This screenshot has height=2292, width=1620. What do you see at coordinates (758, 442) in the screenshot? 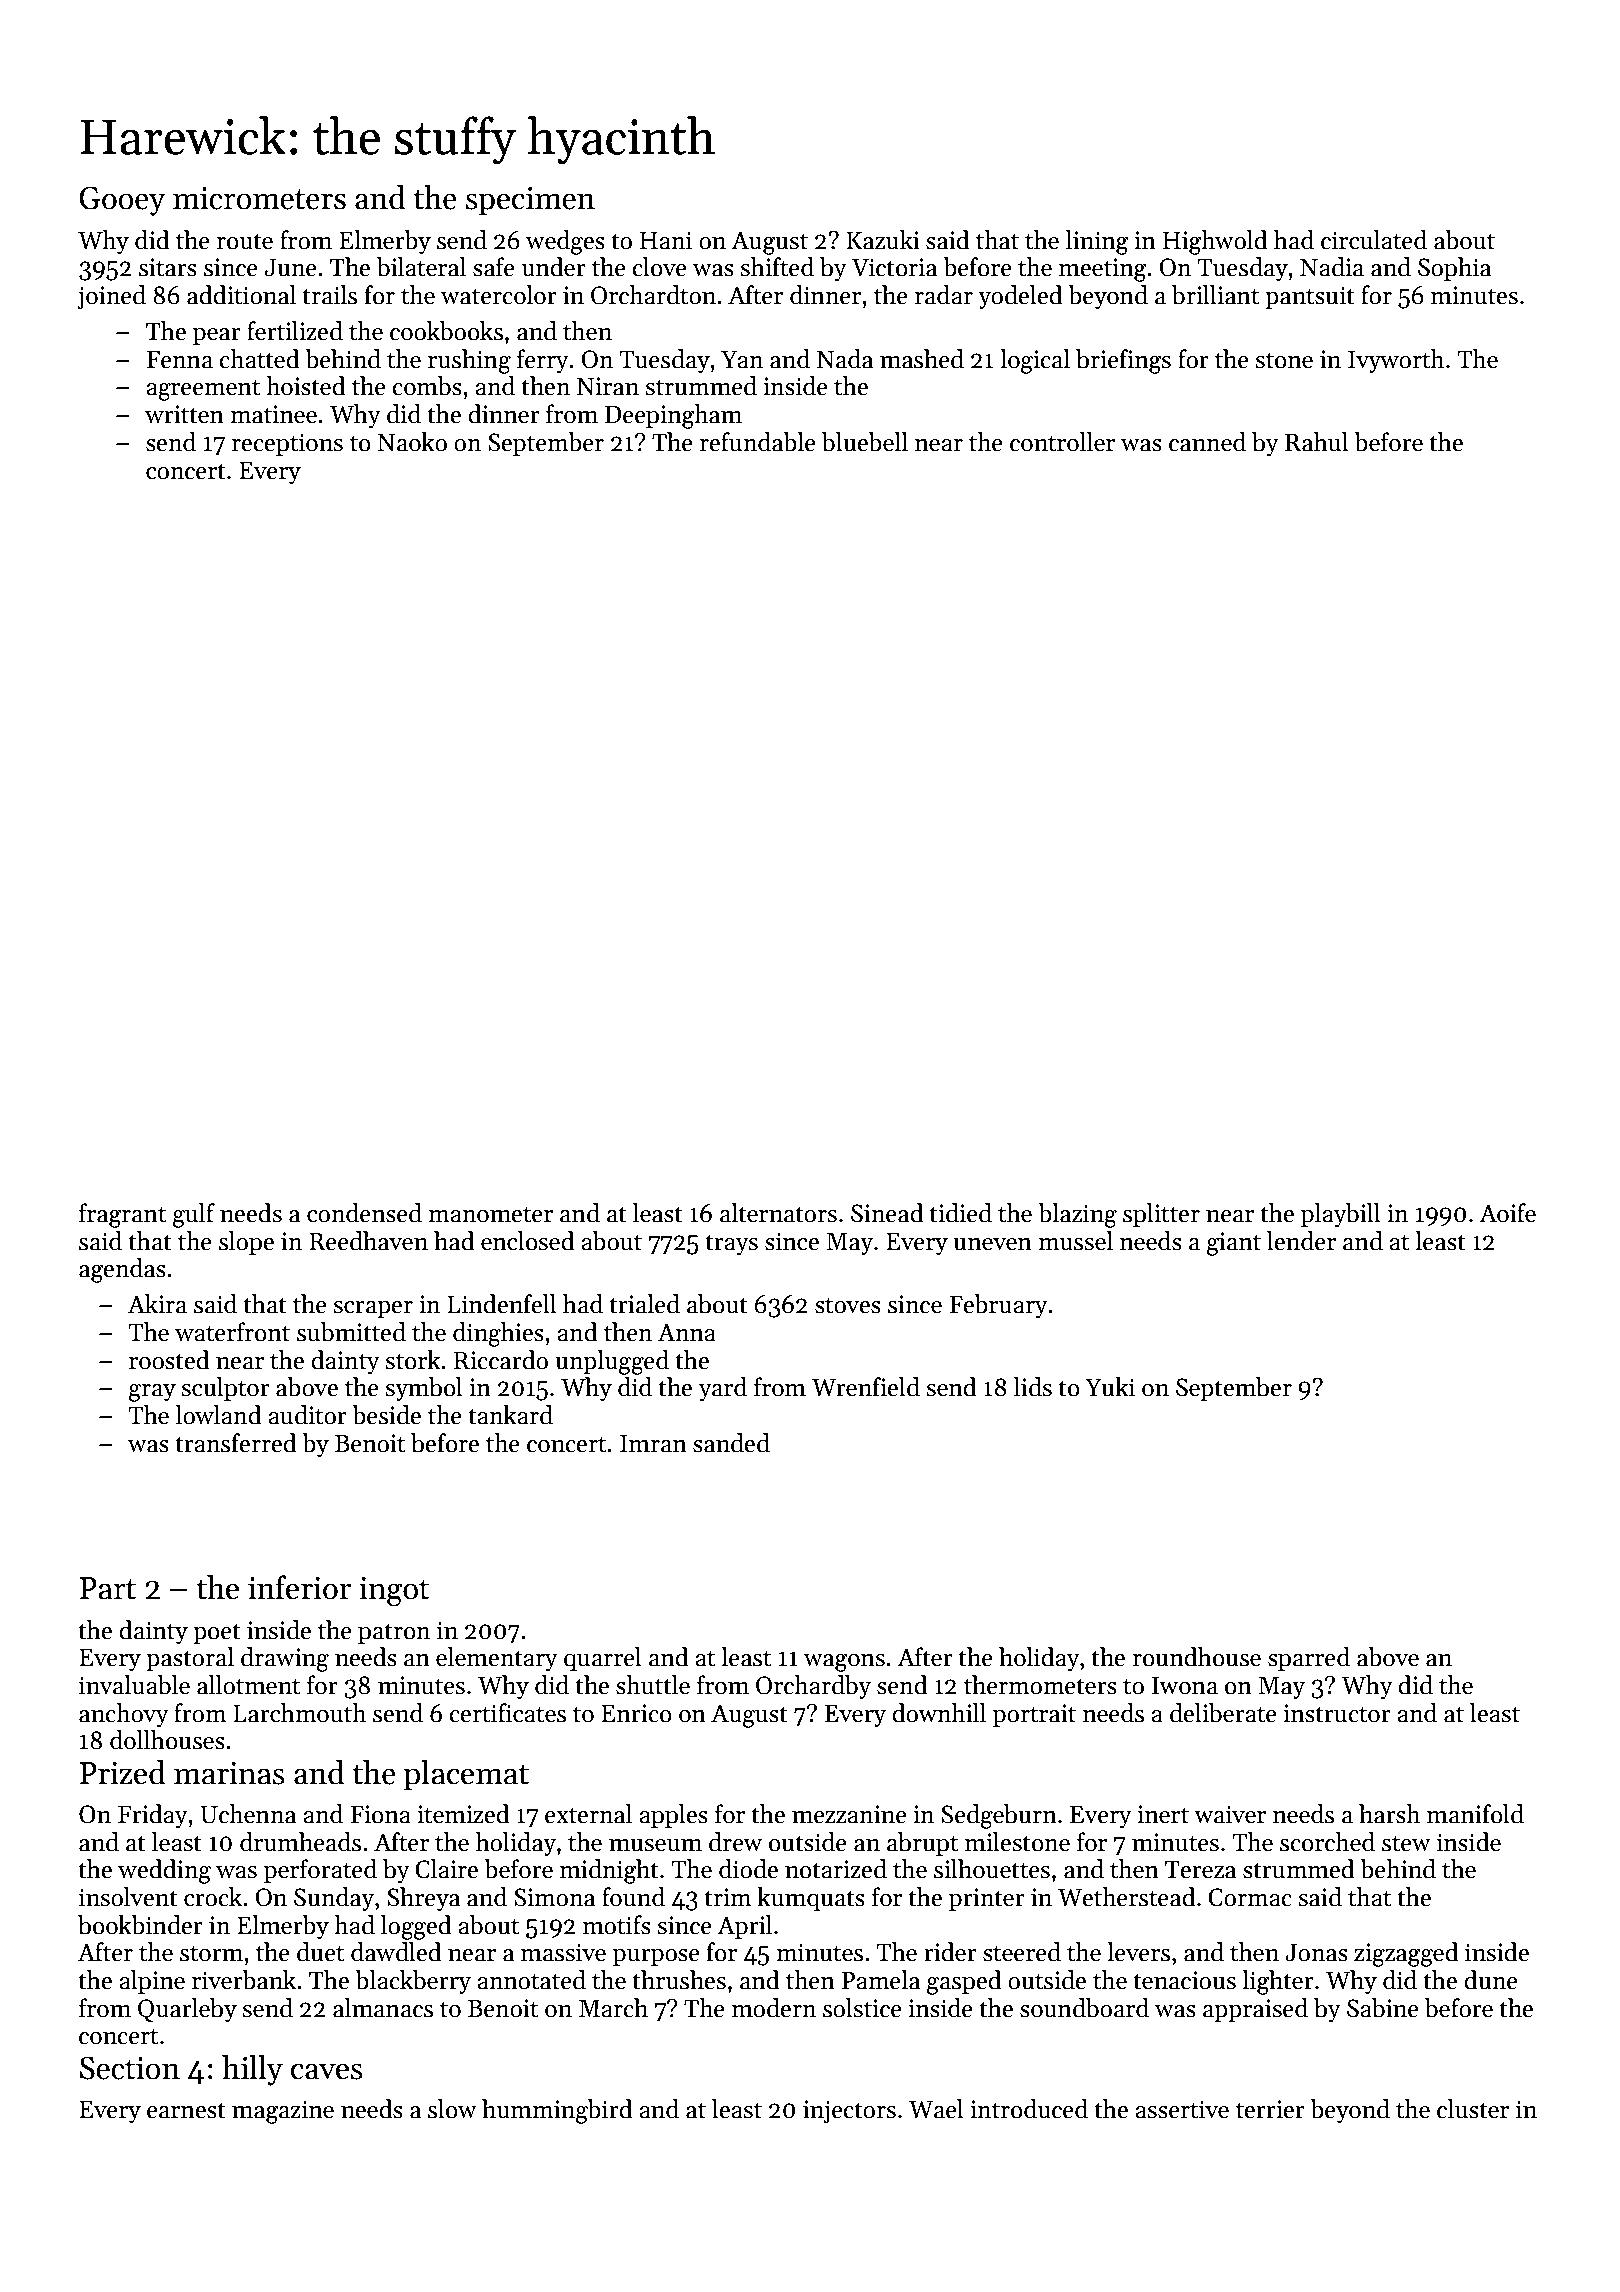
I see `refundable` at bounding box center [758, 442].
